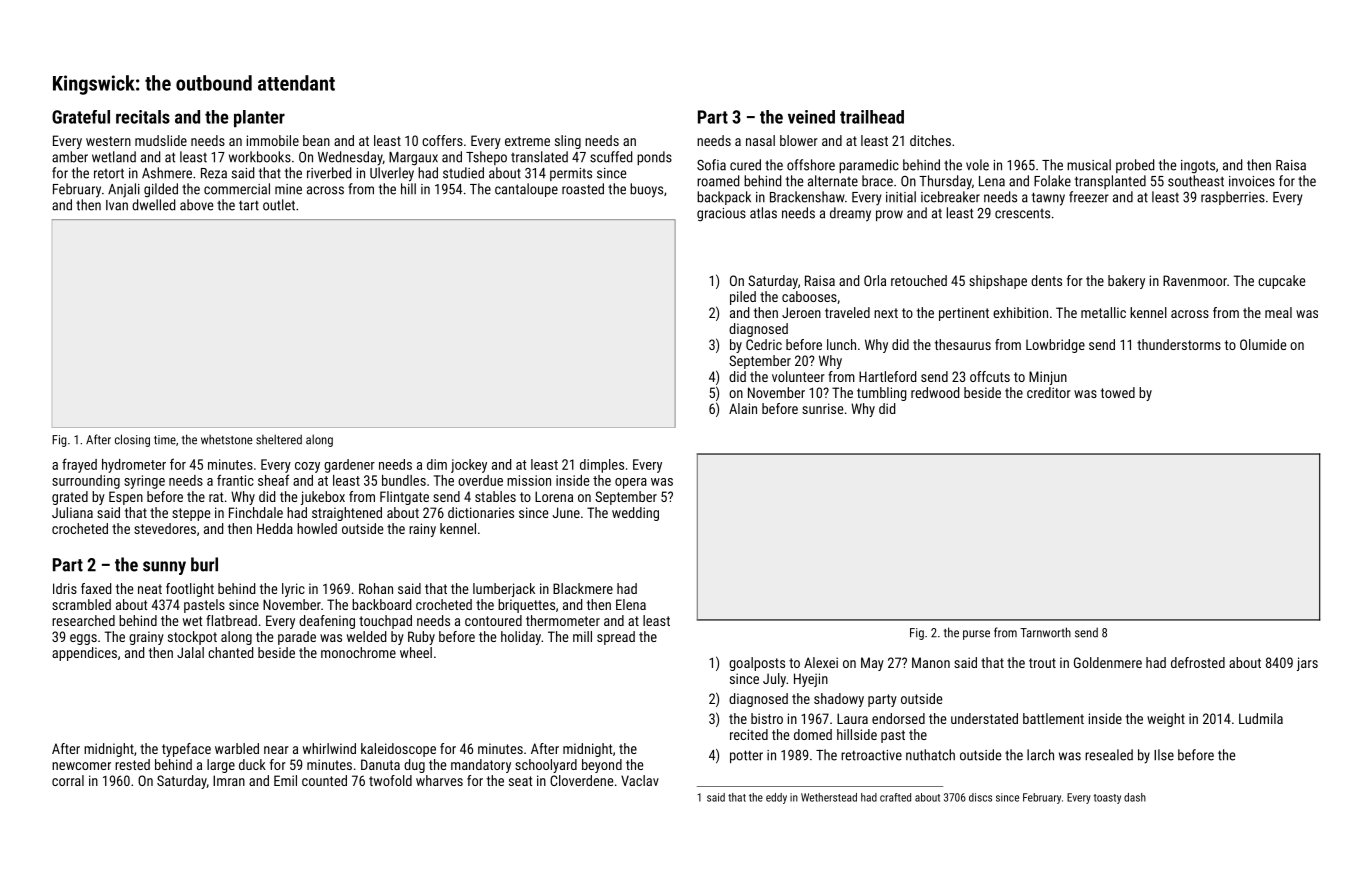 The image size is (1372, 887). What do you see at coordinates (1045, 632) in the page?
I see `Tarnworth` at bounding box center [1045, 632].
